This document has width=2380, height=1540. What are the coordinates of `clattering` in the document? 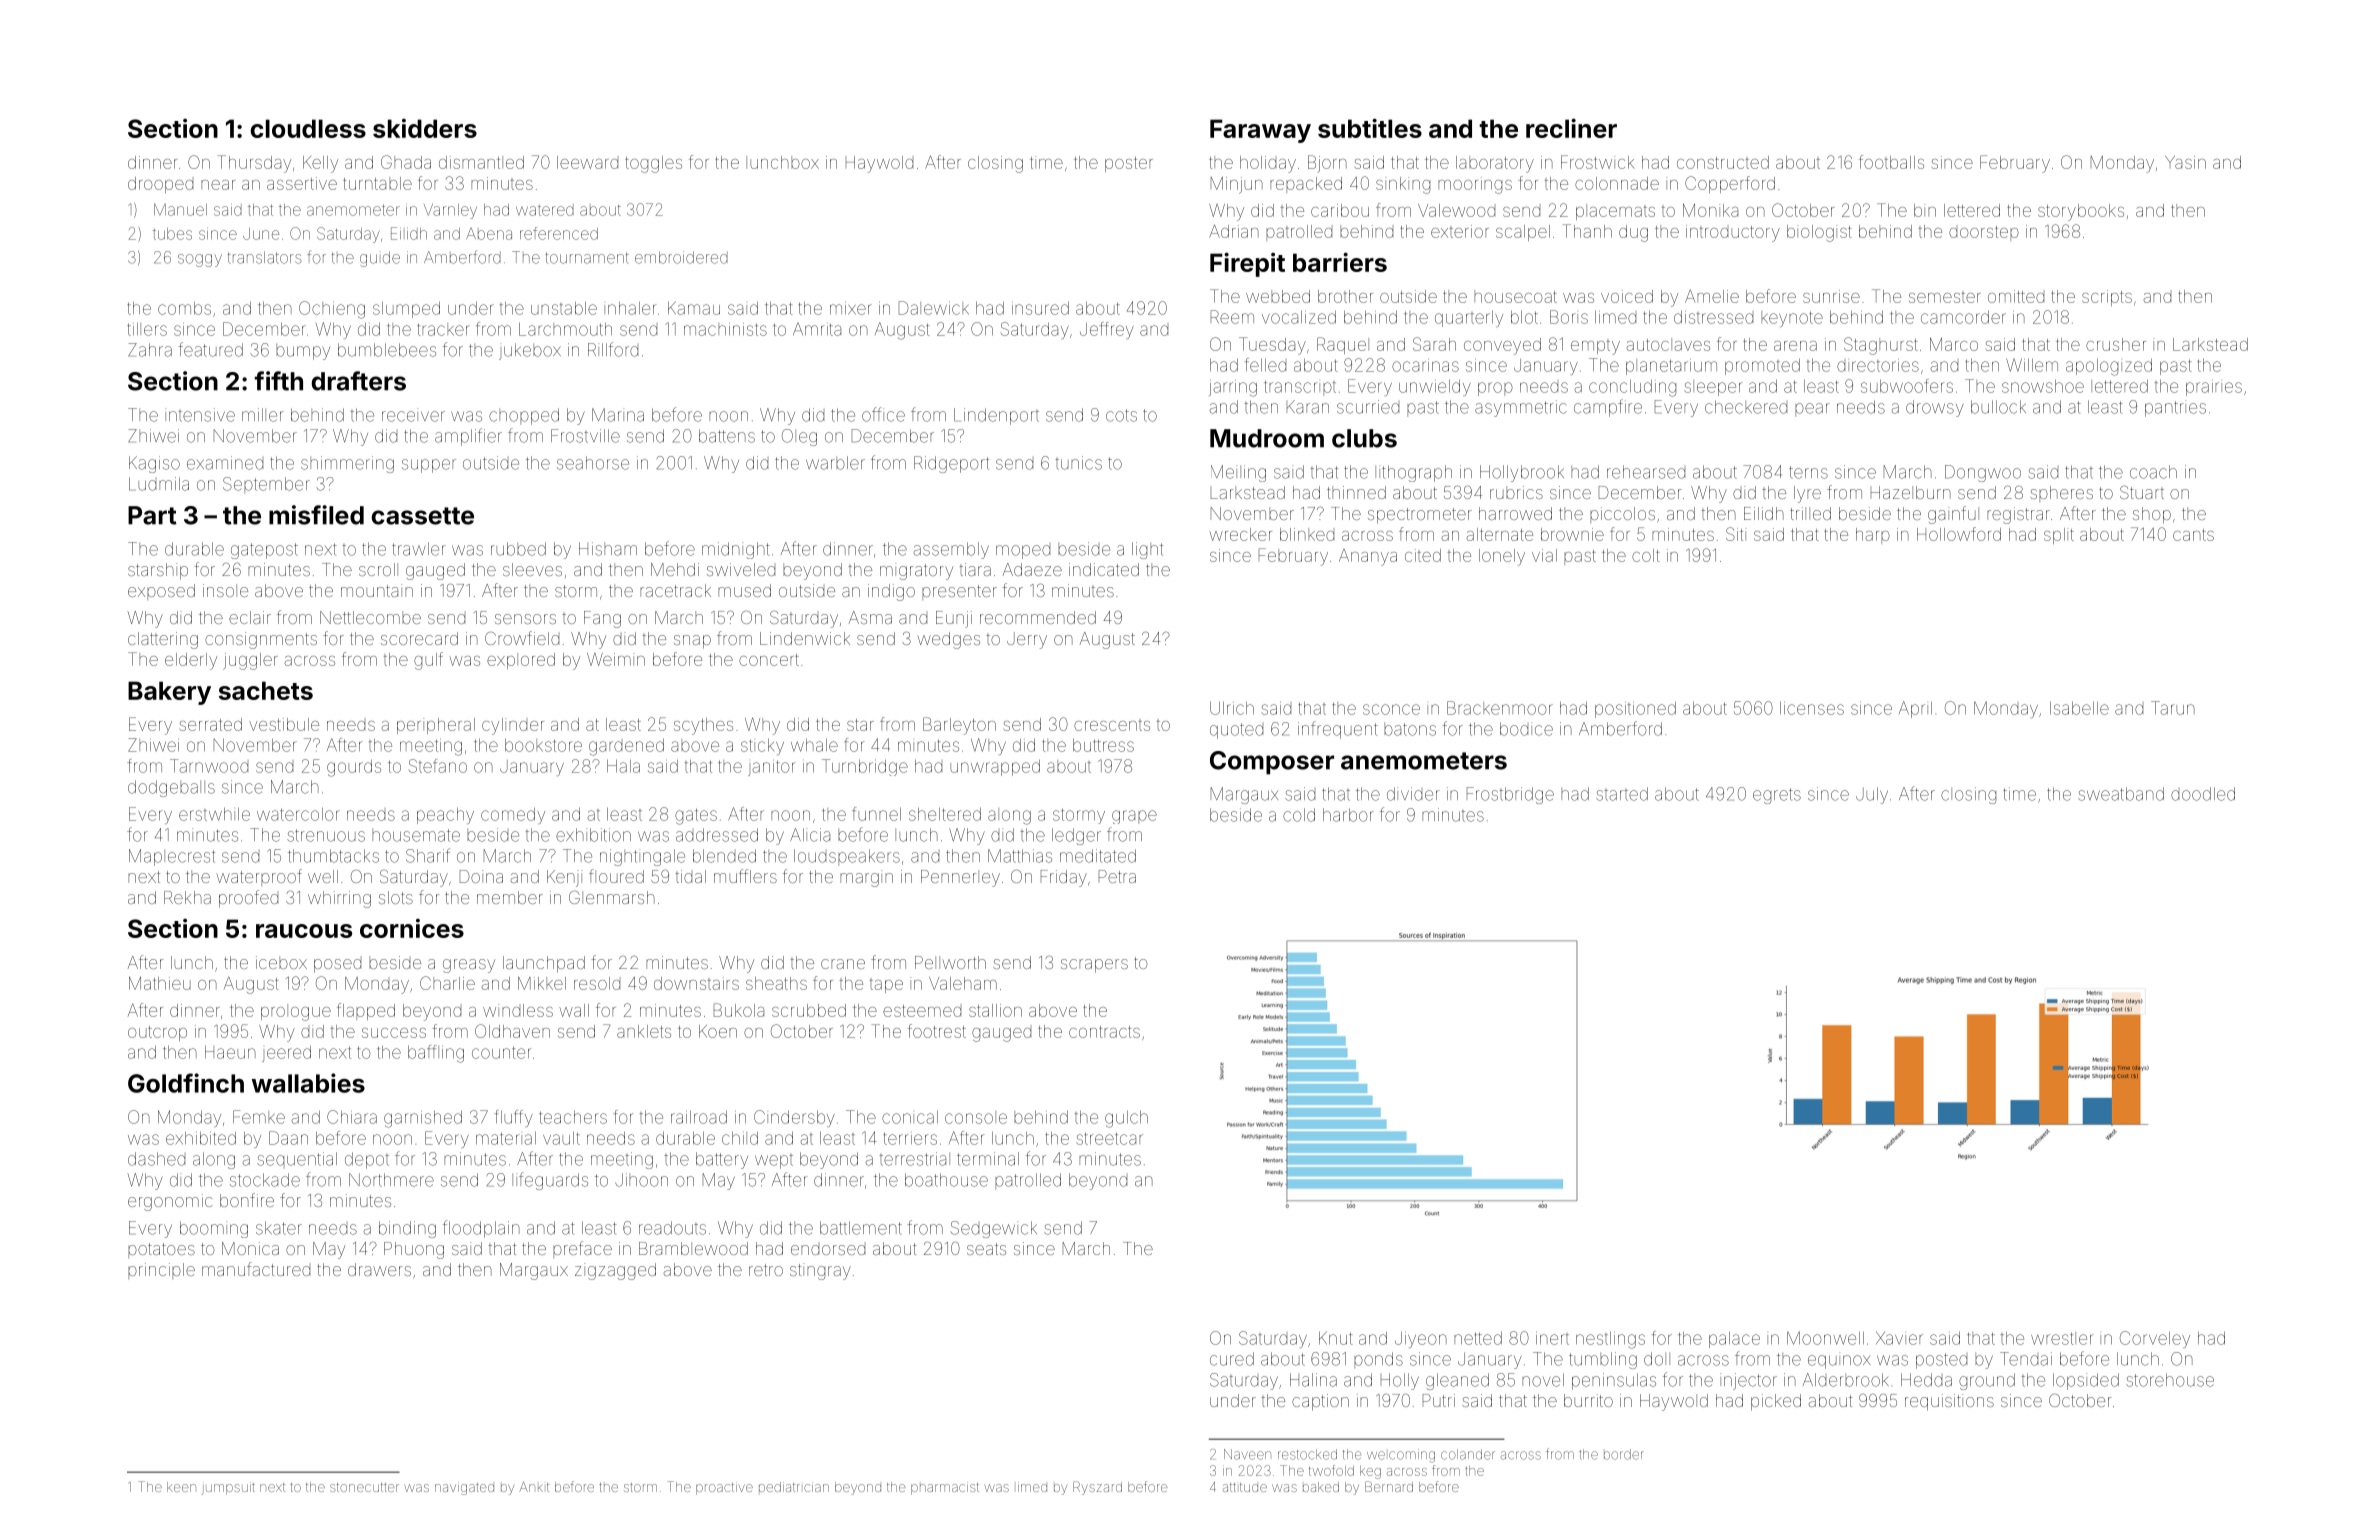 It's located at (163, 640).
